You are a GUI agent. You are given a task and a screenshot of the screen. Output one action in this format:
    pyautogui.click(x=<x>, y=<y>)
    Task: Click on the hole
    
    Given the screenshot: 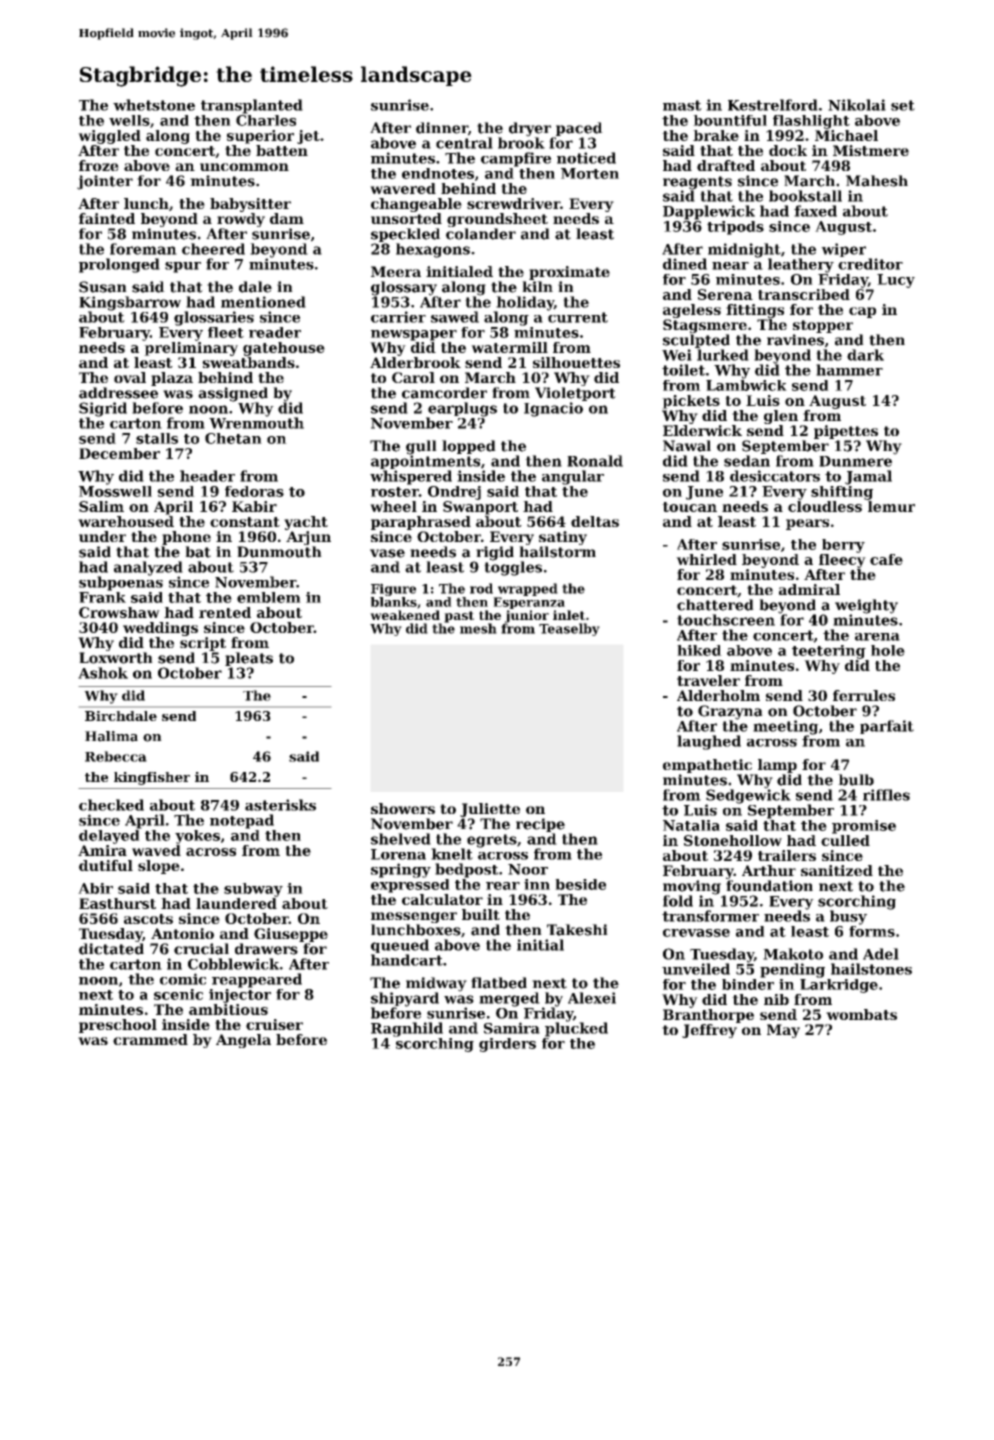 What is the action you would take?
    pyautogui.click(x=888, y=650)
